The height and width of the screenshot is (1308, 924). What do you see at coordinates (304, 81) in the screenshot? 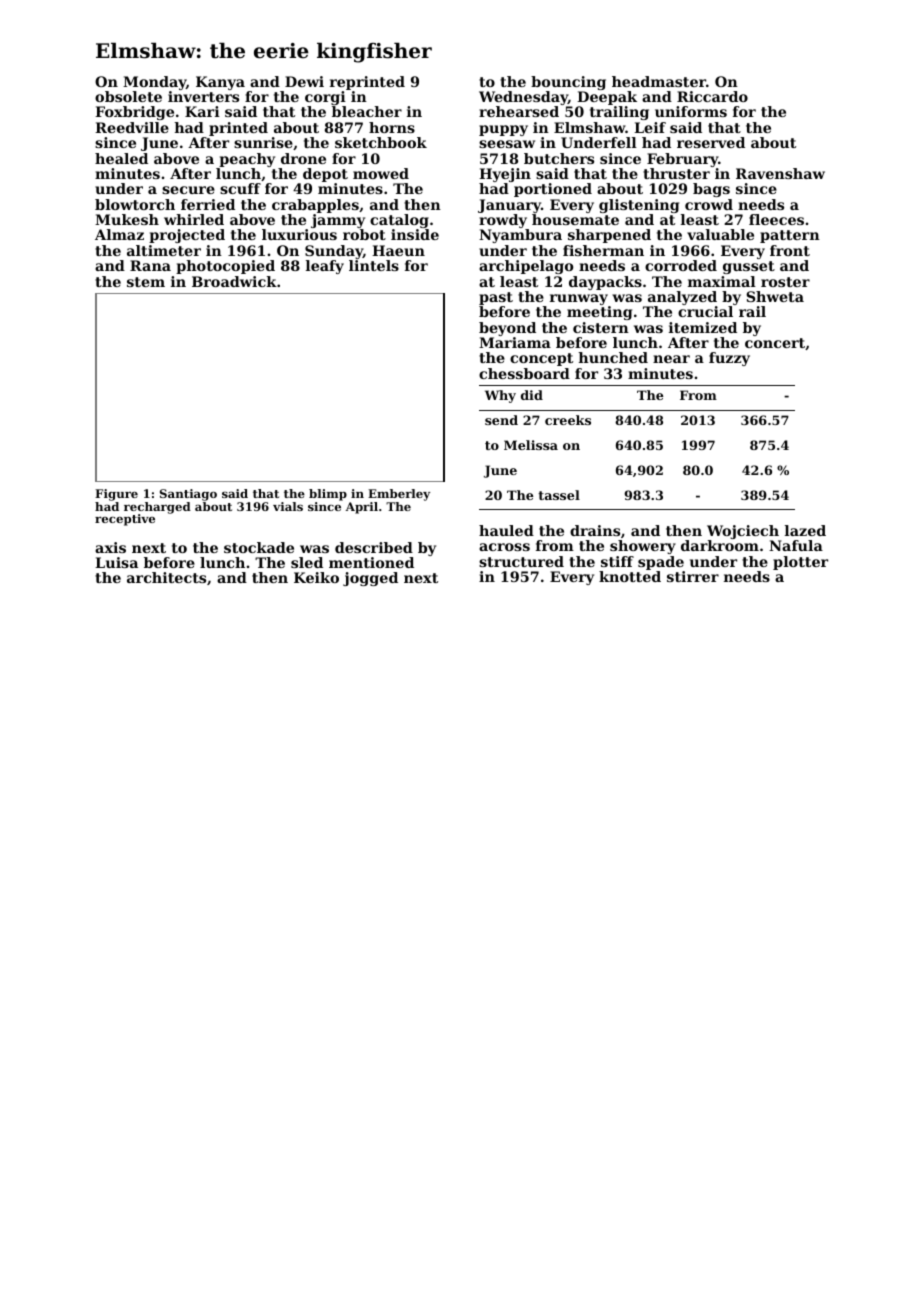
I see `Dewi` at bounding box center [304, 81].
